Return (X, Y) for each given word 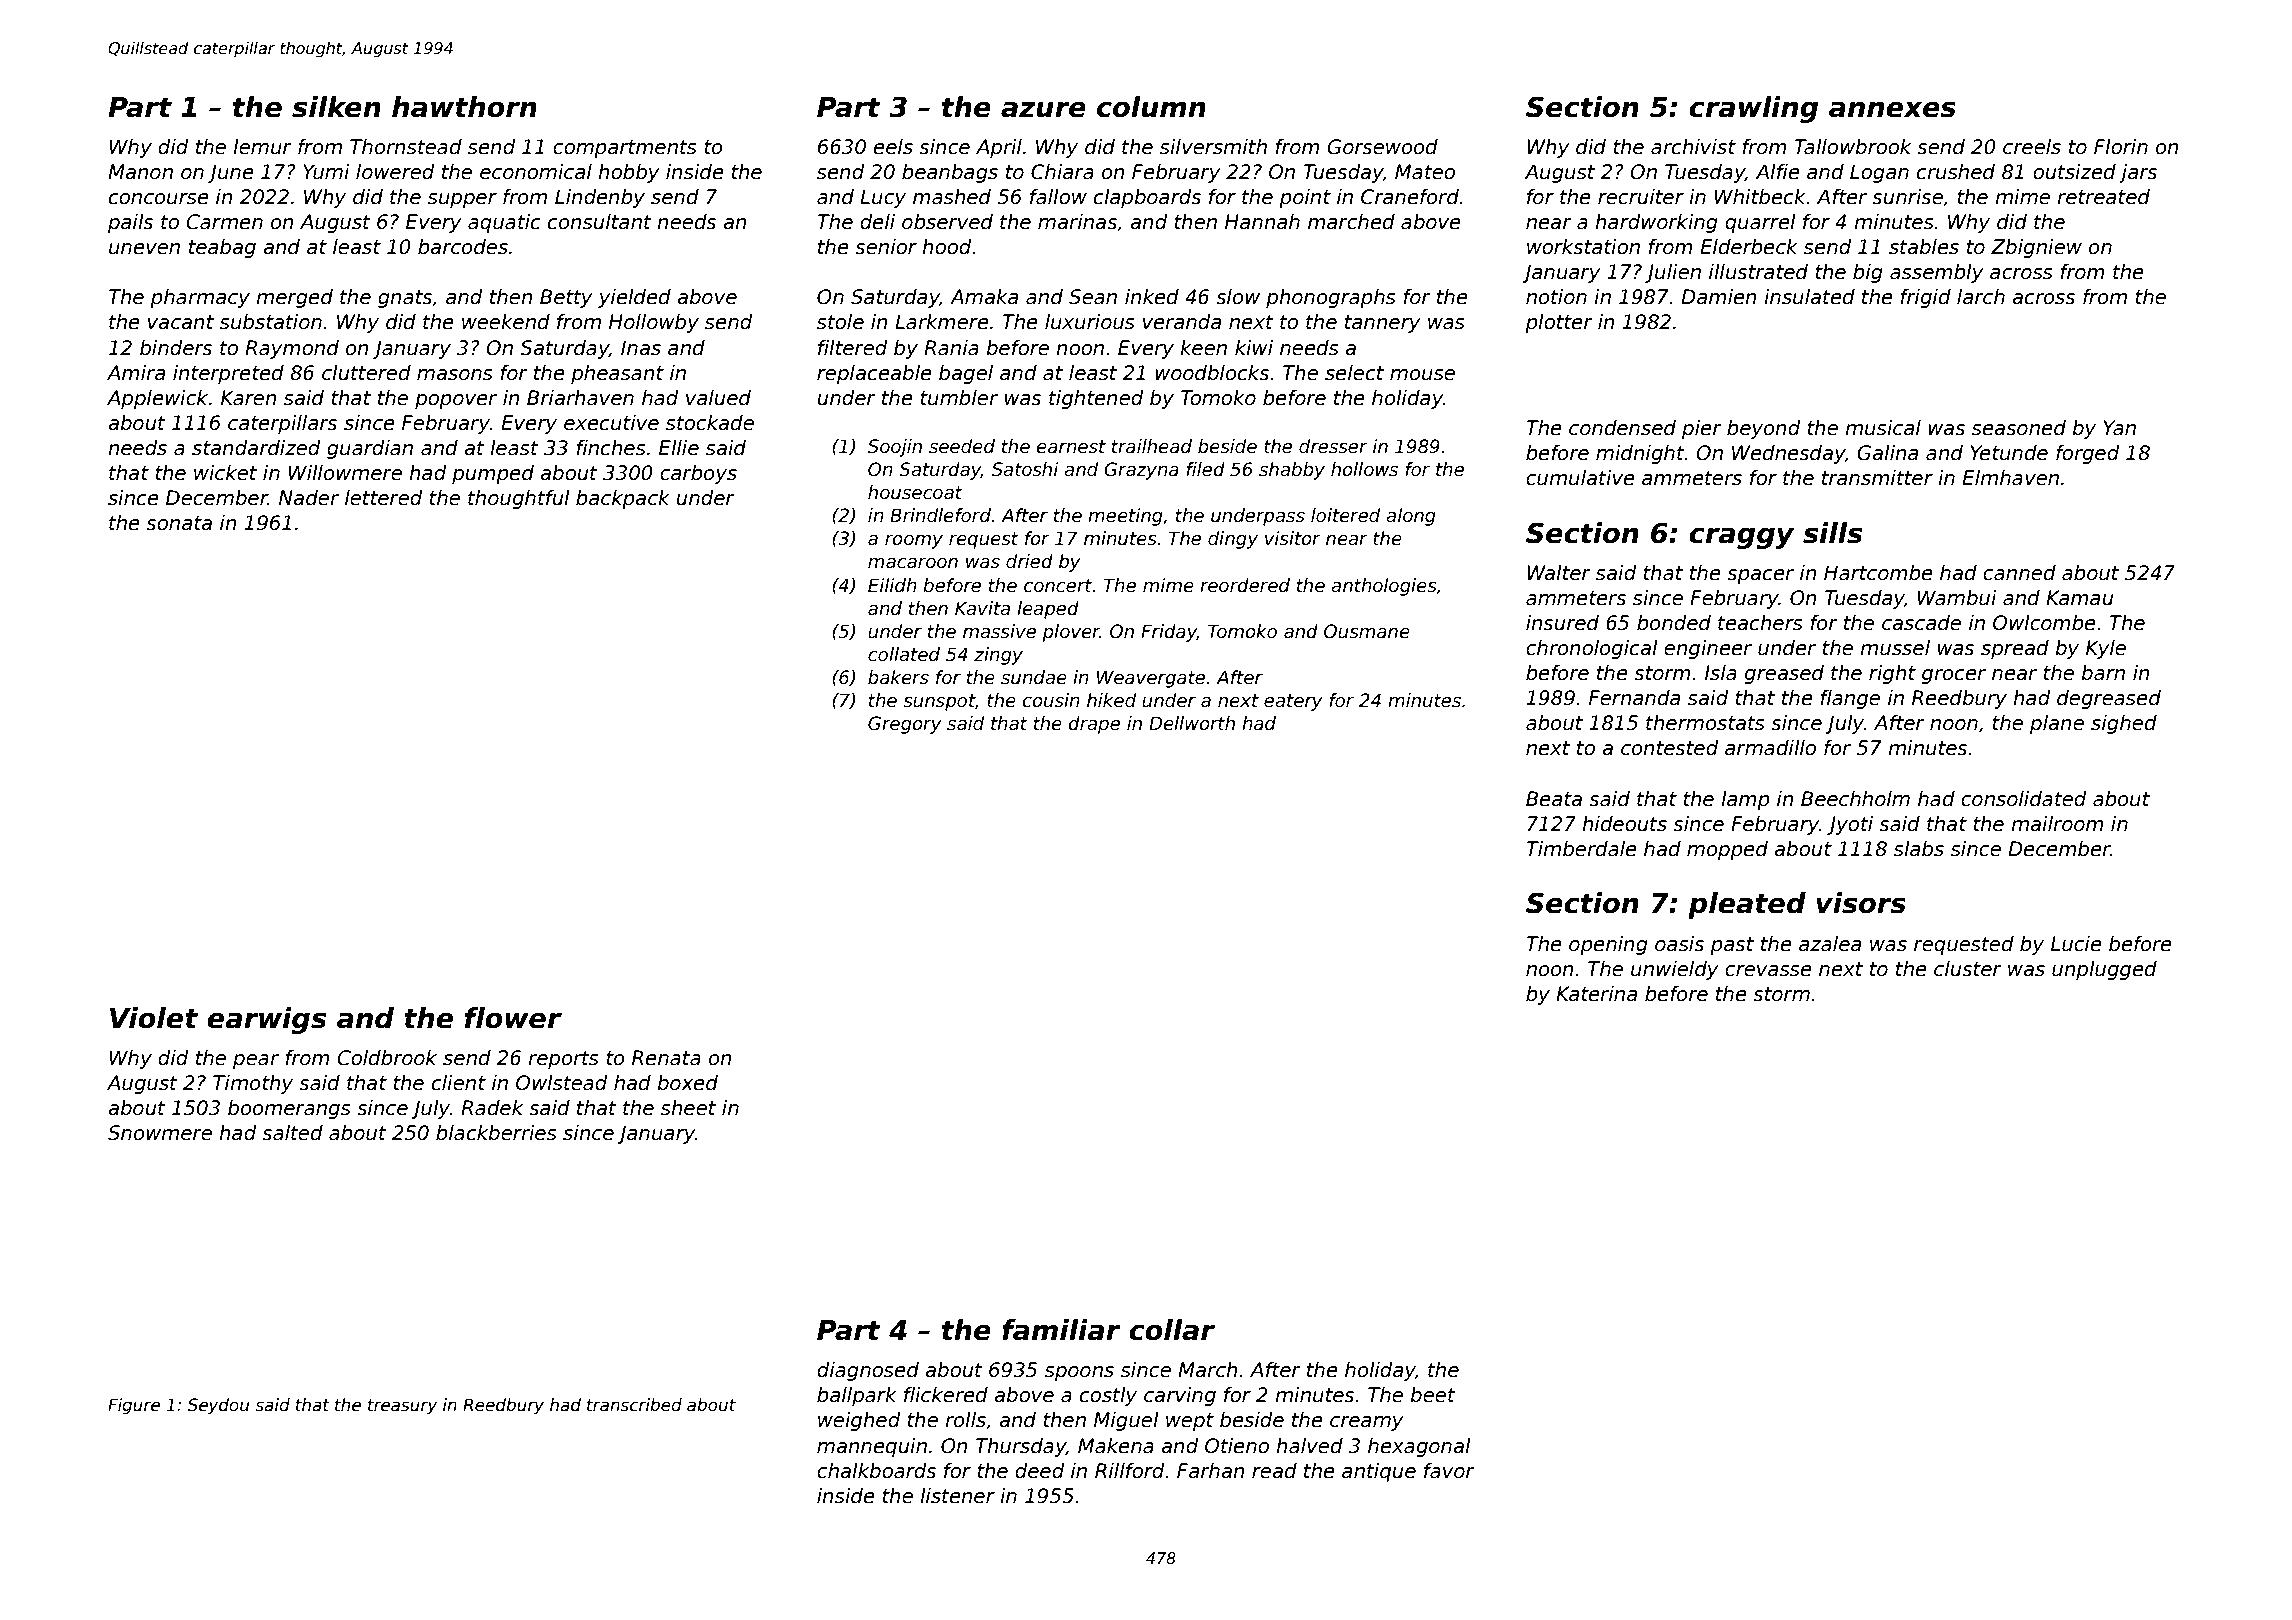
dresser (1333, 446)
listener (957, 1496)
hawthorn (464, 107)
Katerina (1596, 994)
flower (513, 1018)
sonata (179, 523)
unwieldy (1675, 970)
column (1151, 107)
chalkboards (876, 1471)
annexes (1892, 109)
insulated (1809, 297)
